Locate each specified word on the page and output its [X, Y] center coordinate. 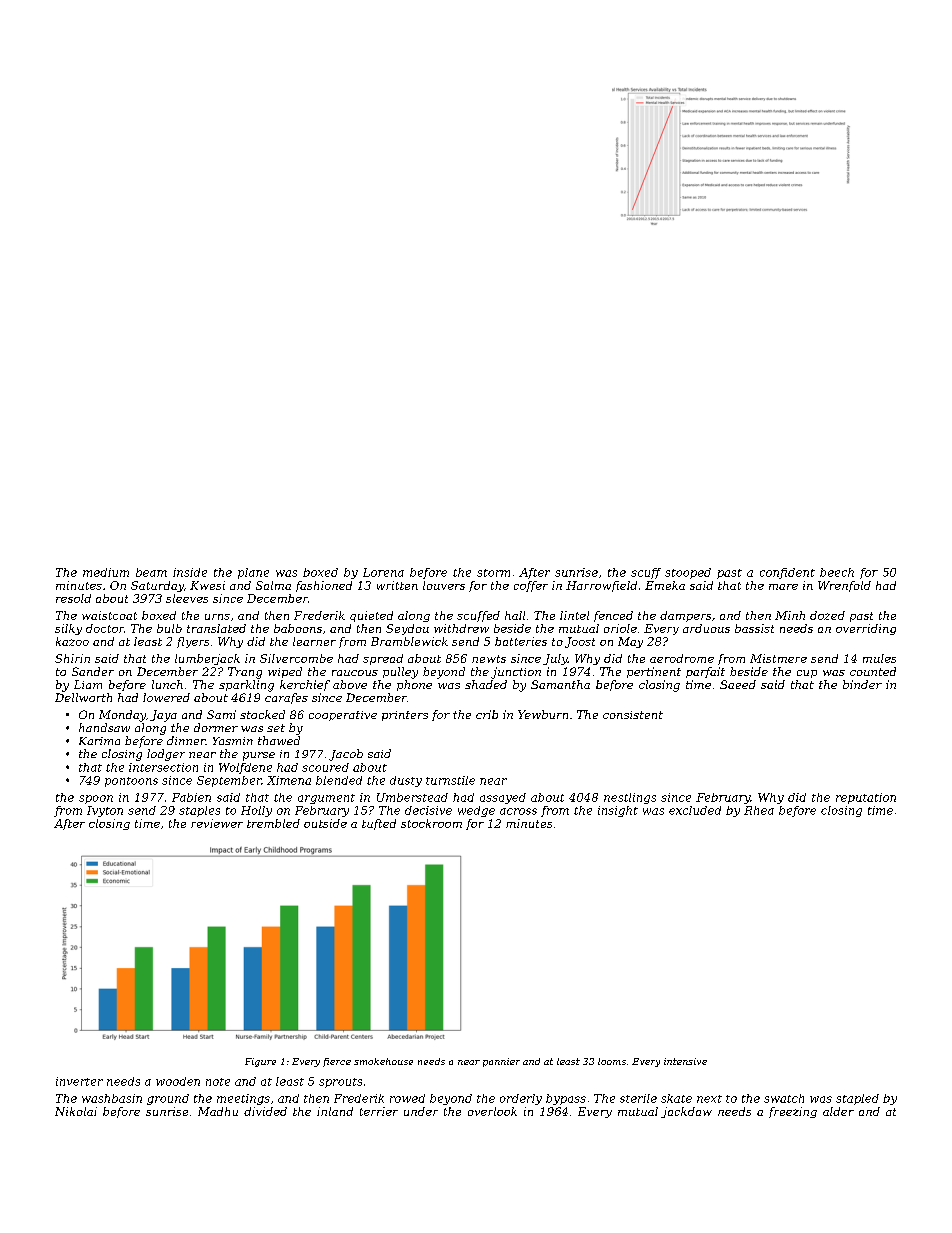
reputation [866, 798]
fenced [613, 616]
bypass [566, 1099]
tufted [379, 824]
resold [73, 598]
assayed [503, 798]
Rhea [759, 810]
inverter [79, 1081]
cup [807, 674]
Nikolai [76, 1111]
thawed [279, 740]
